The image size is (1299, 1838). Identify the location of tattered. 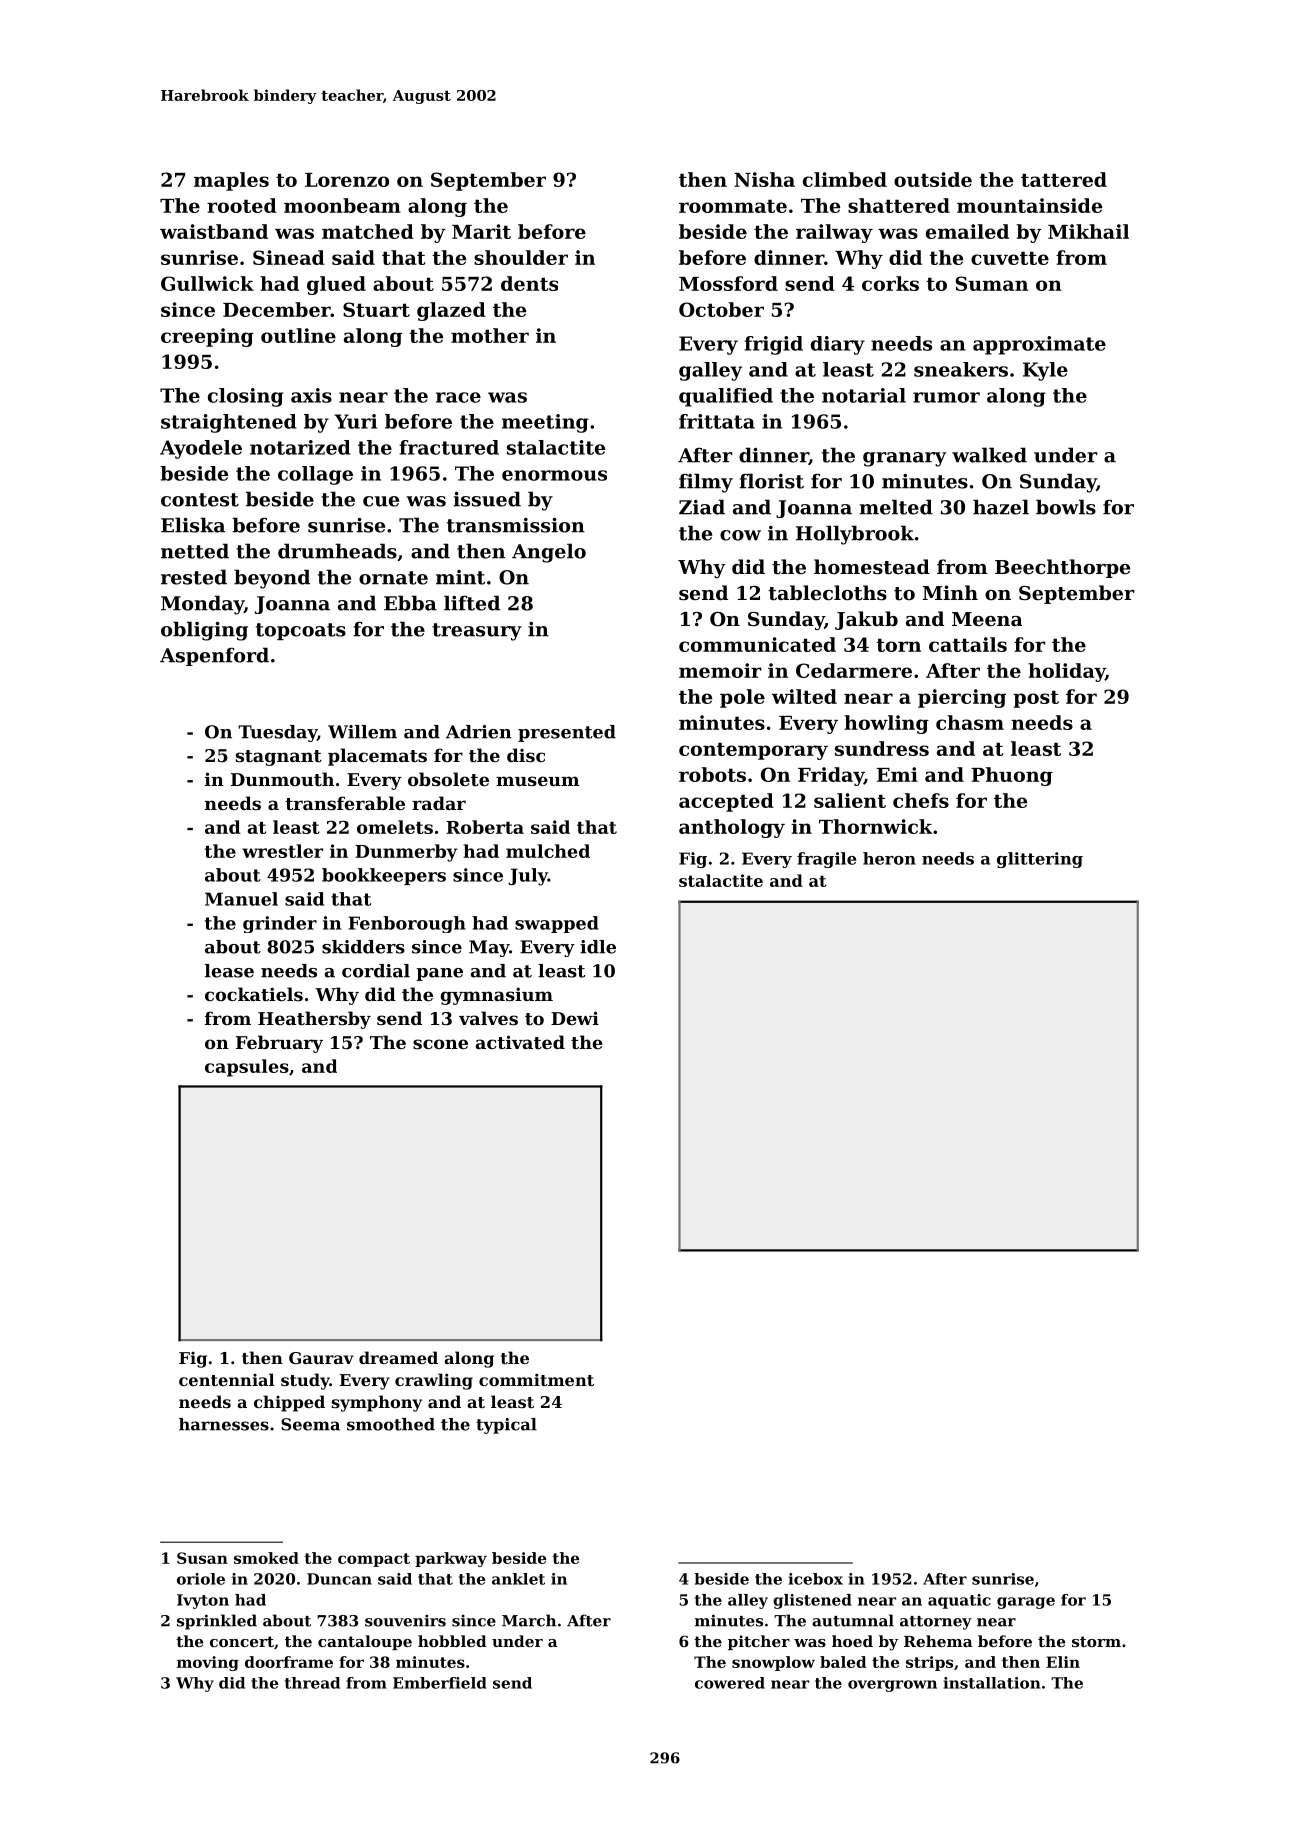
(1064, 179).
